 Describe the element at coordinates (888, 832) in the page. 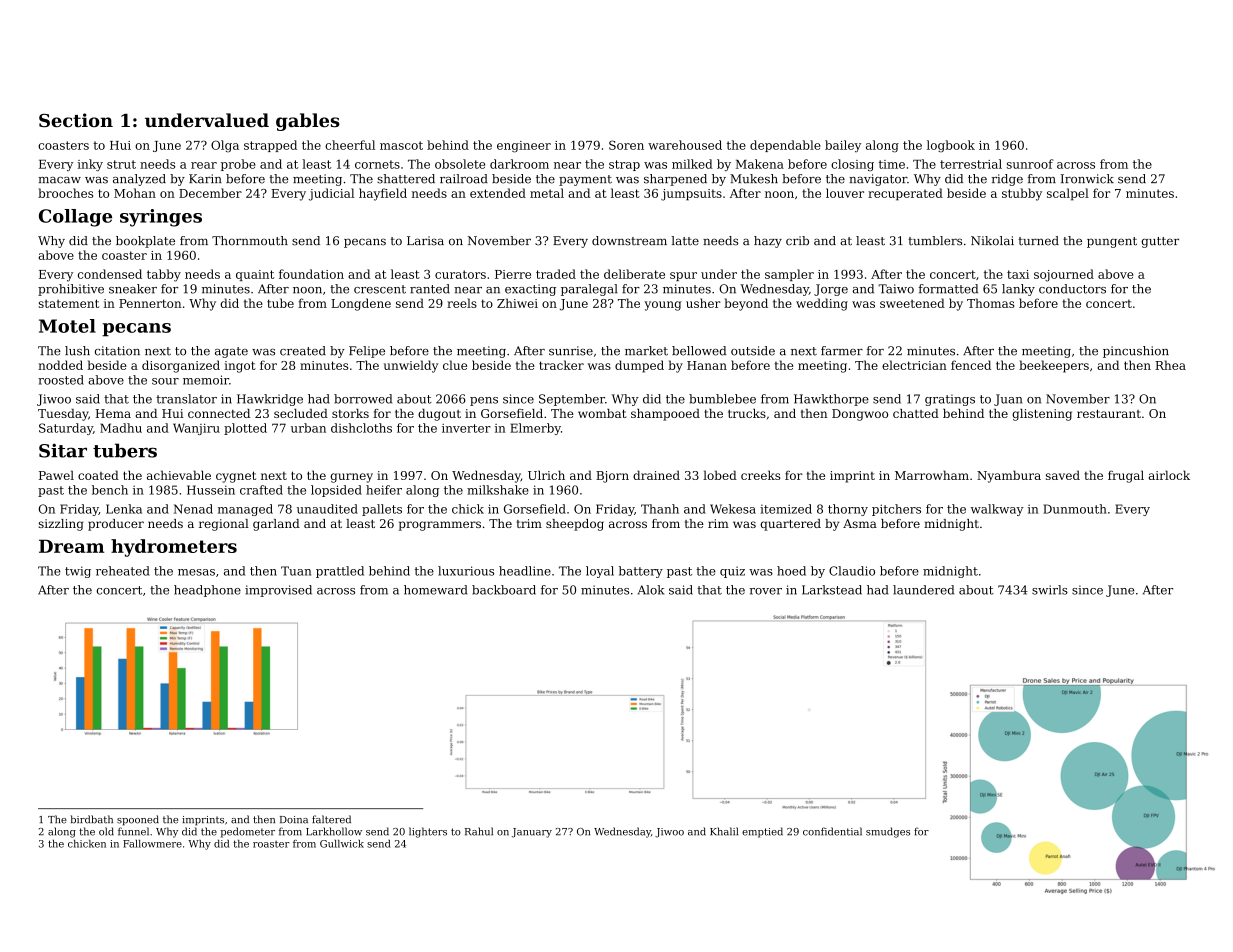

I see `smudges` at that location.
